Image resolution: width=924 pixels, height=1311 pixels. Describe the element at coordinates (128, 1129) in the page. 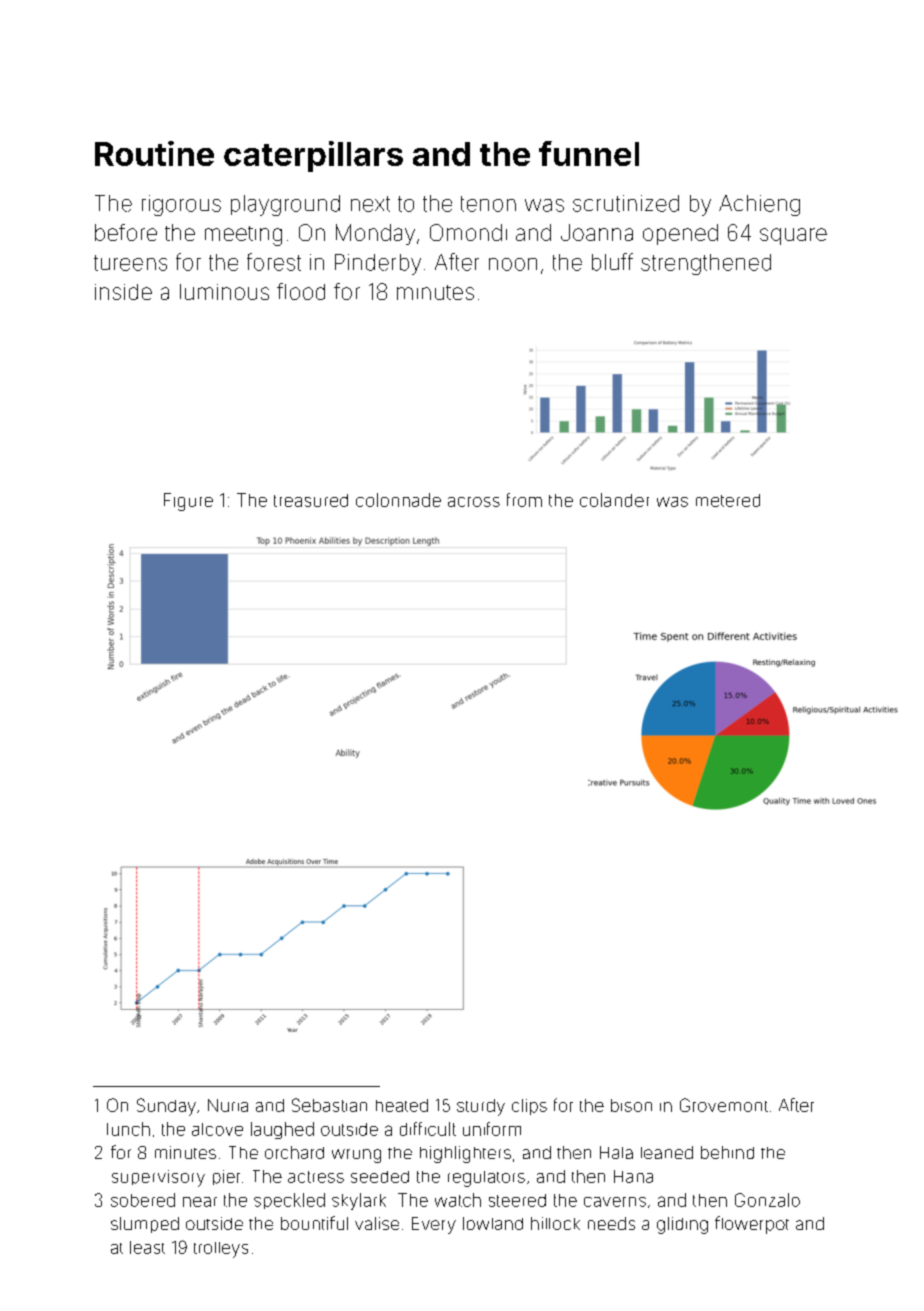

I see `lunch` at that location.
